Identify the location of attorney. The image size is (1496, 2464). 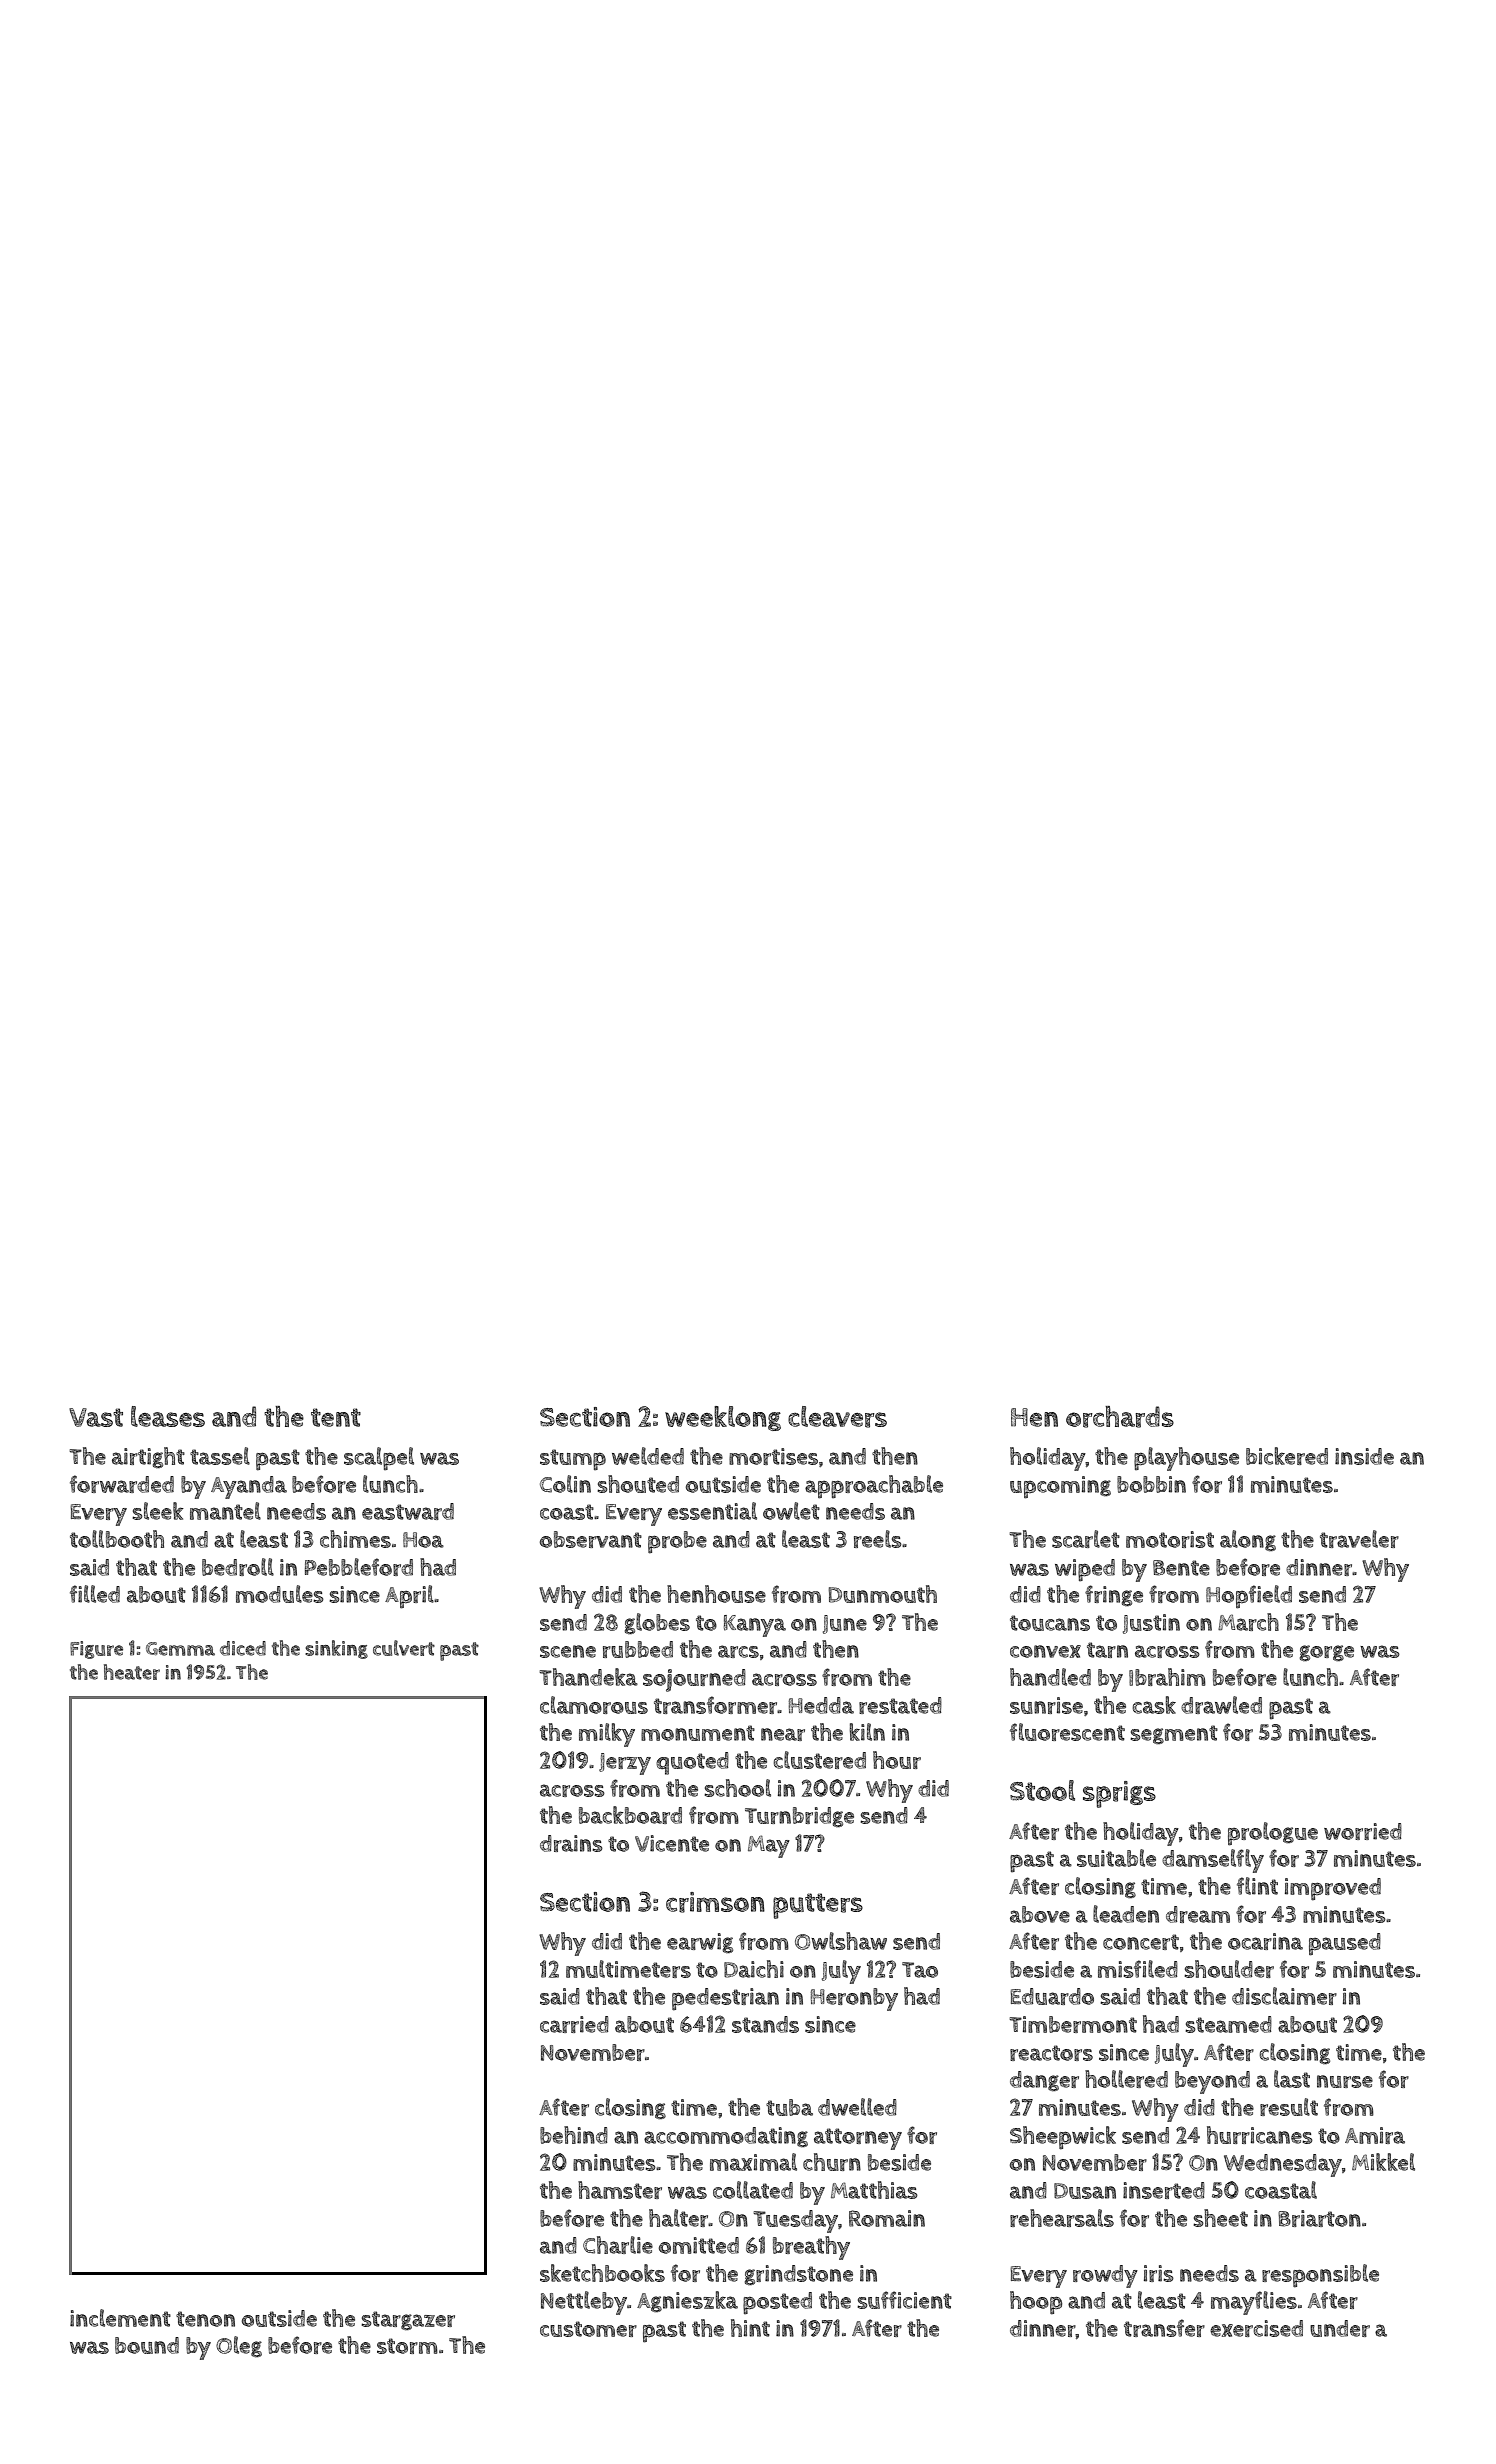
(858, 2139).
